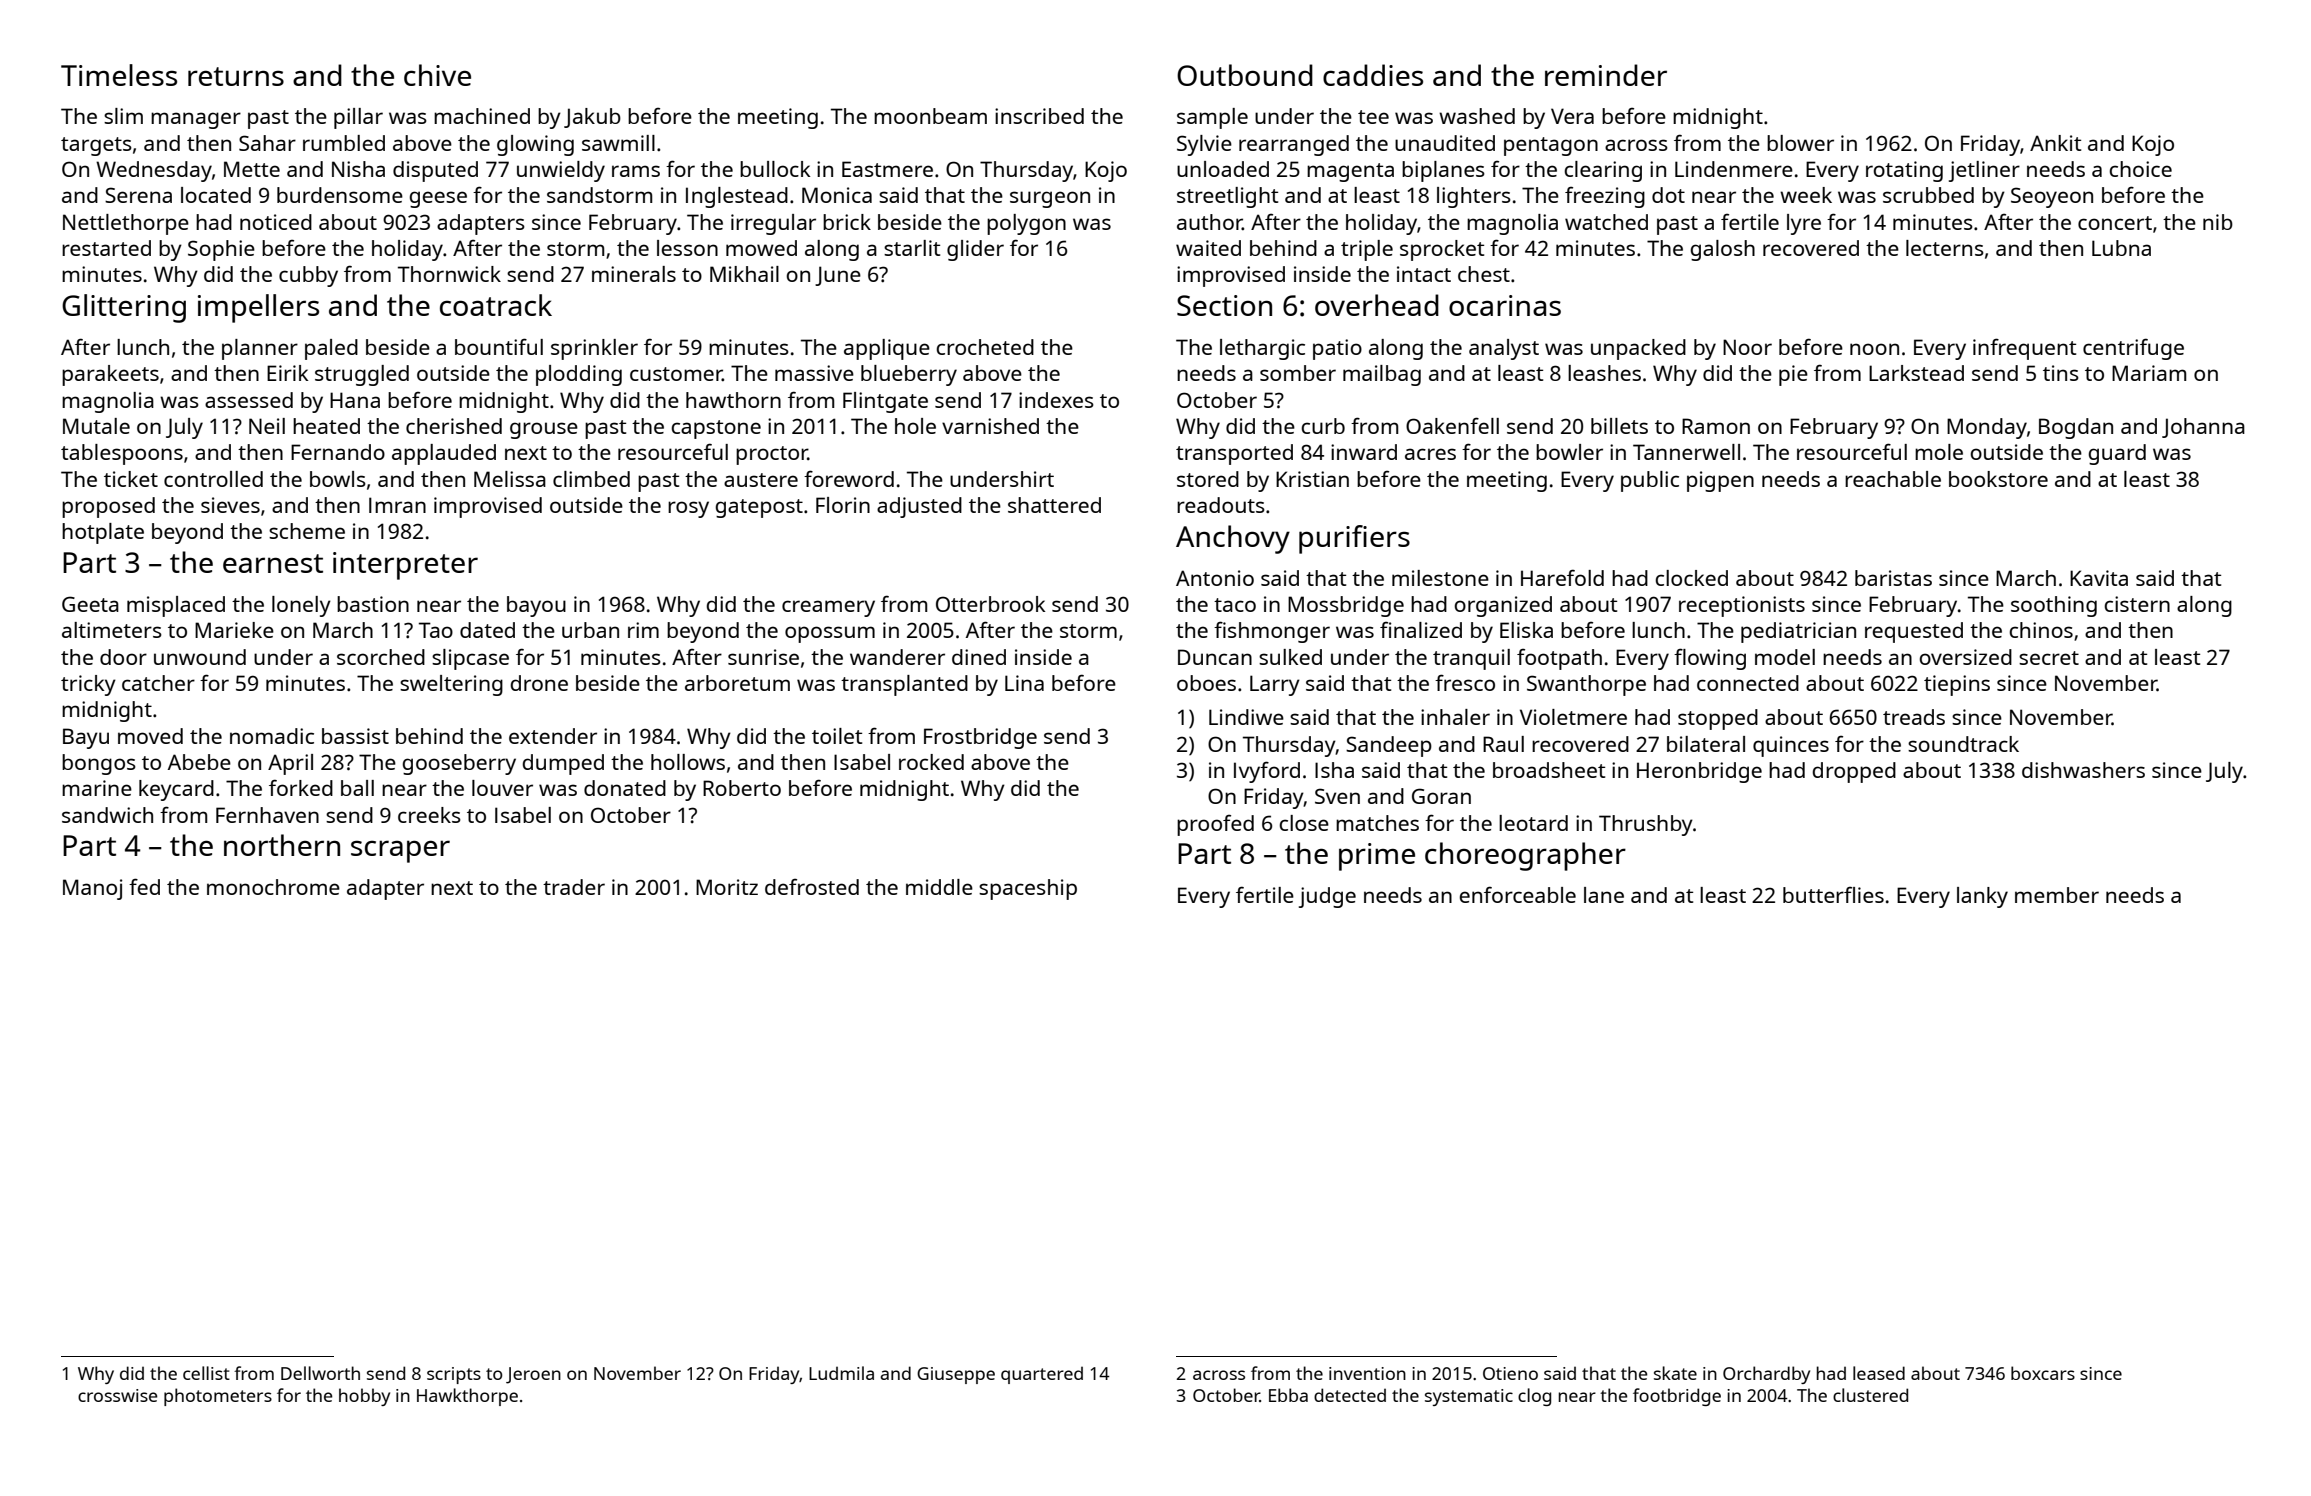 The height and width of the page is (1496, 2311). I want to click on Orchardby, so click(1766, 1375).
